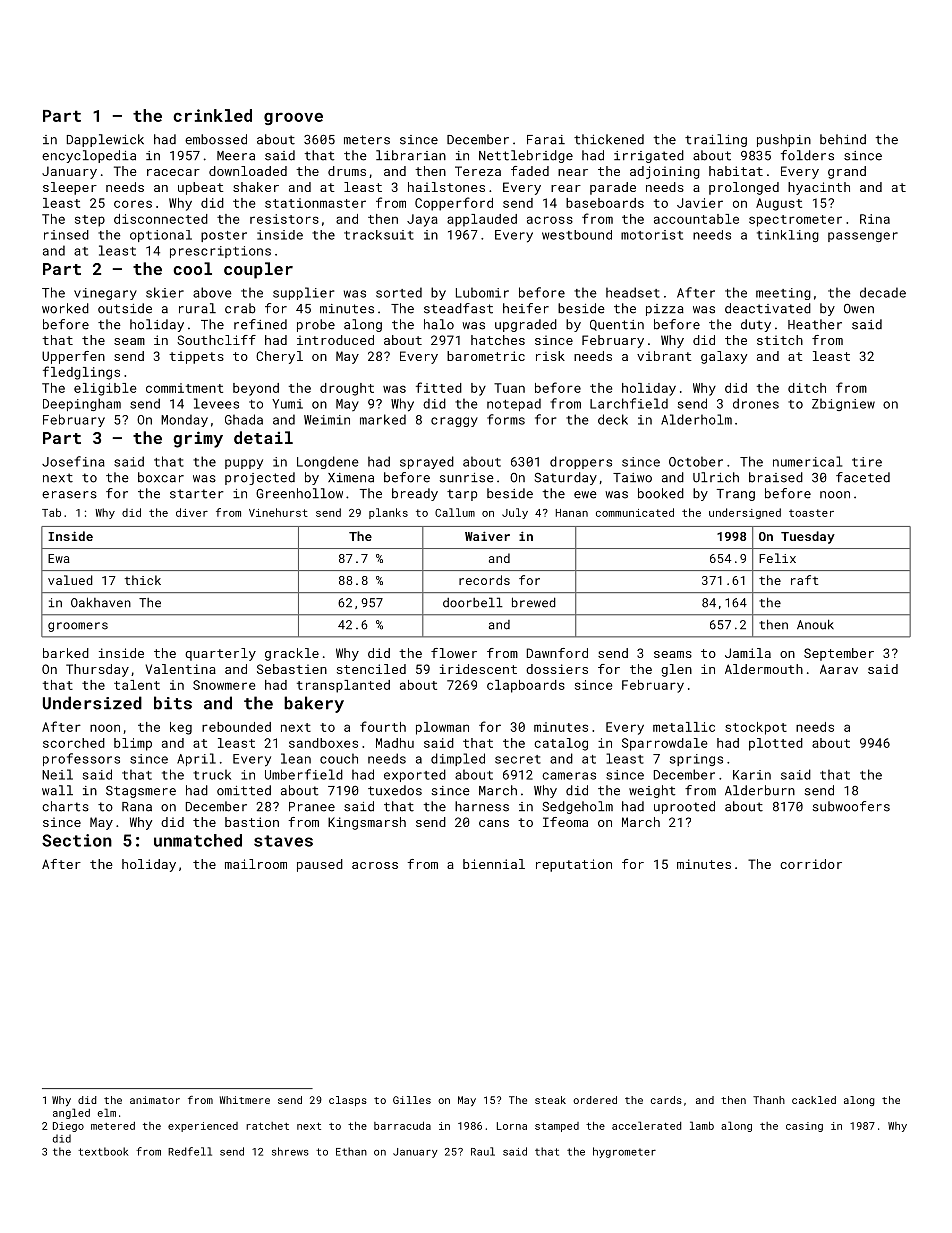 This screenshot has width=952, height=1233. I want to click on biennial, so click(494, 864).
